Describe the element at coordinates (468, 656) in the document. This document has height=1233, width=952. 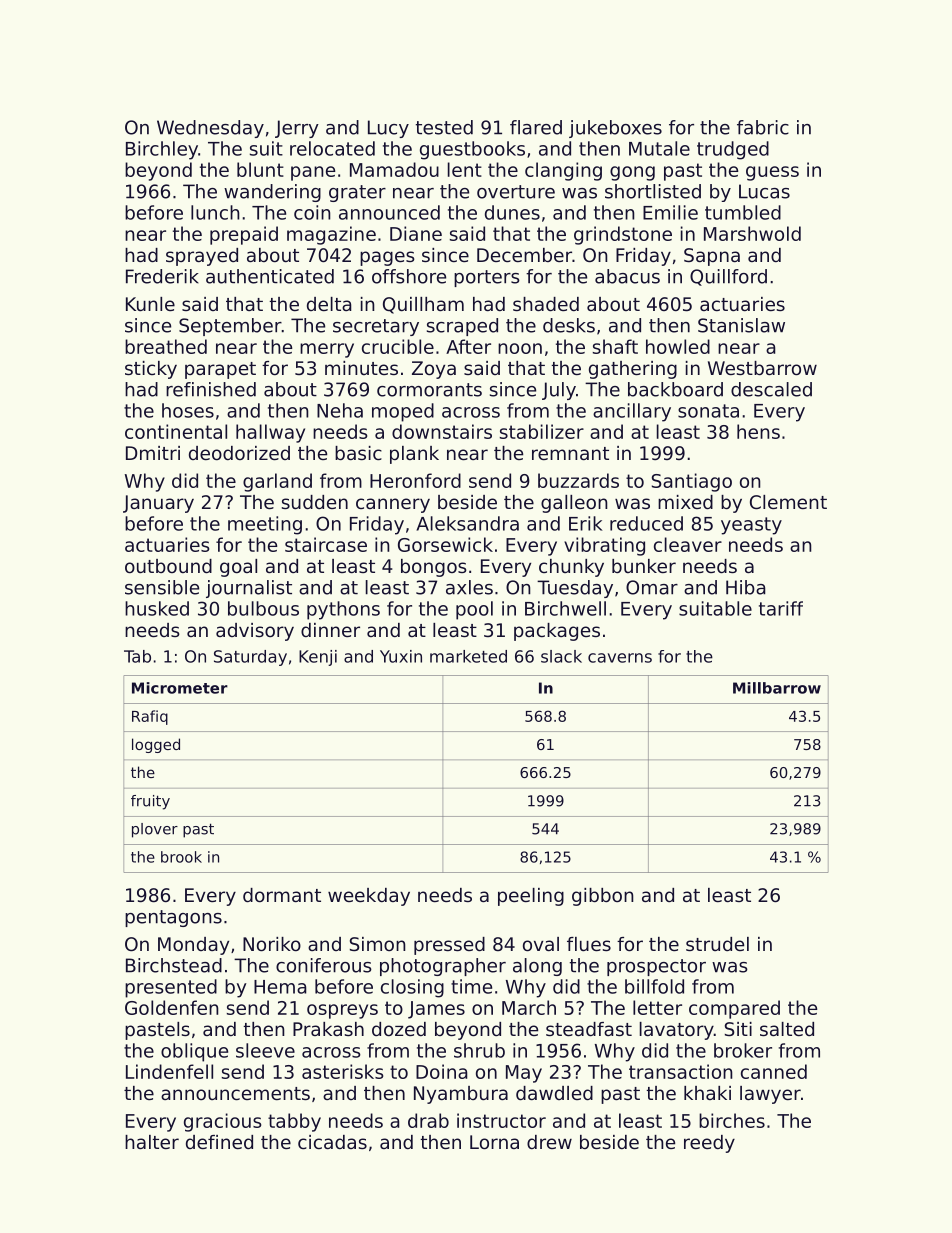
I see `marketed` at that location.
